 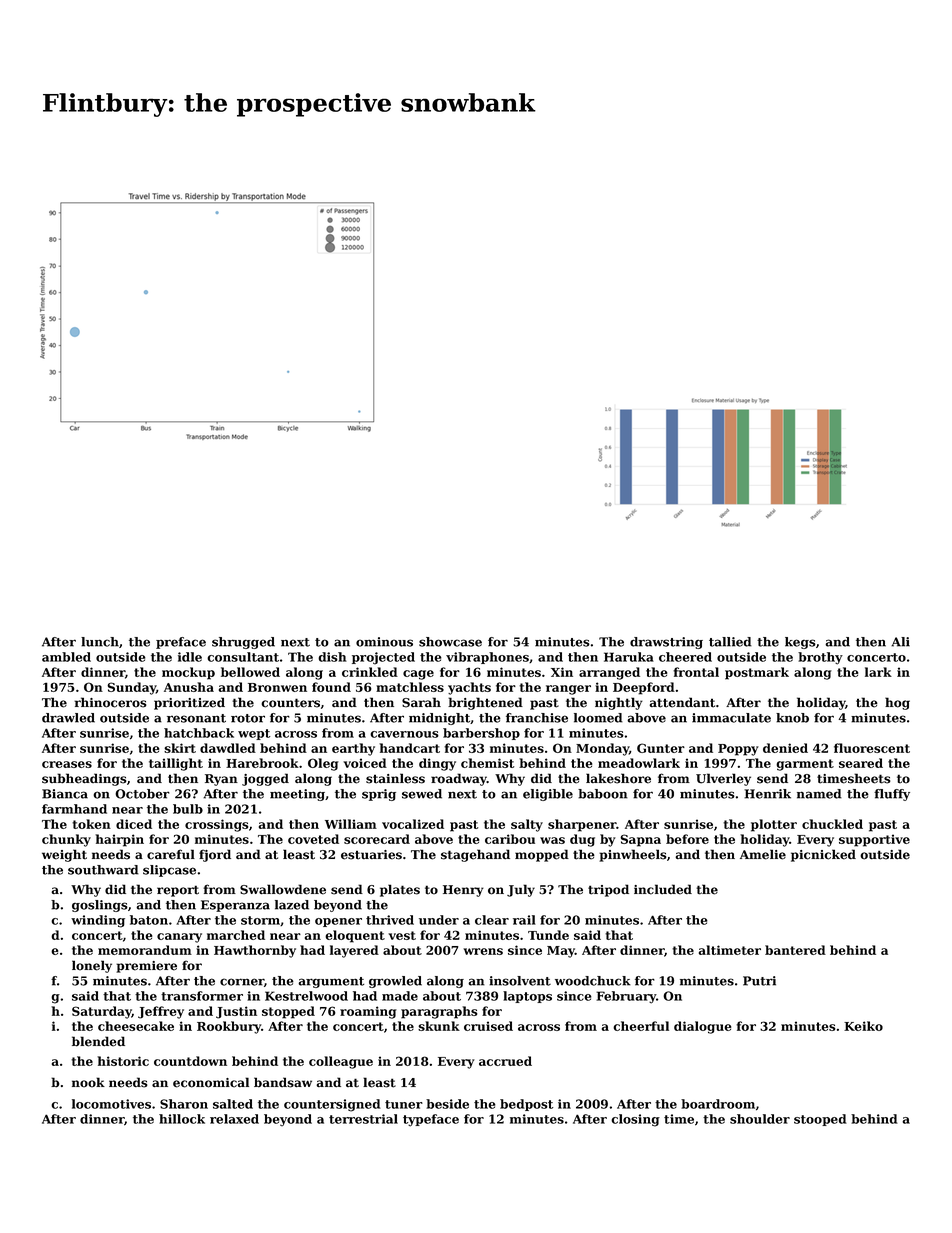 I want to click on winding, so click(x=98, y=921).
